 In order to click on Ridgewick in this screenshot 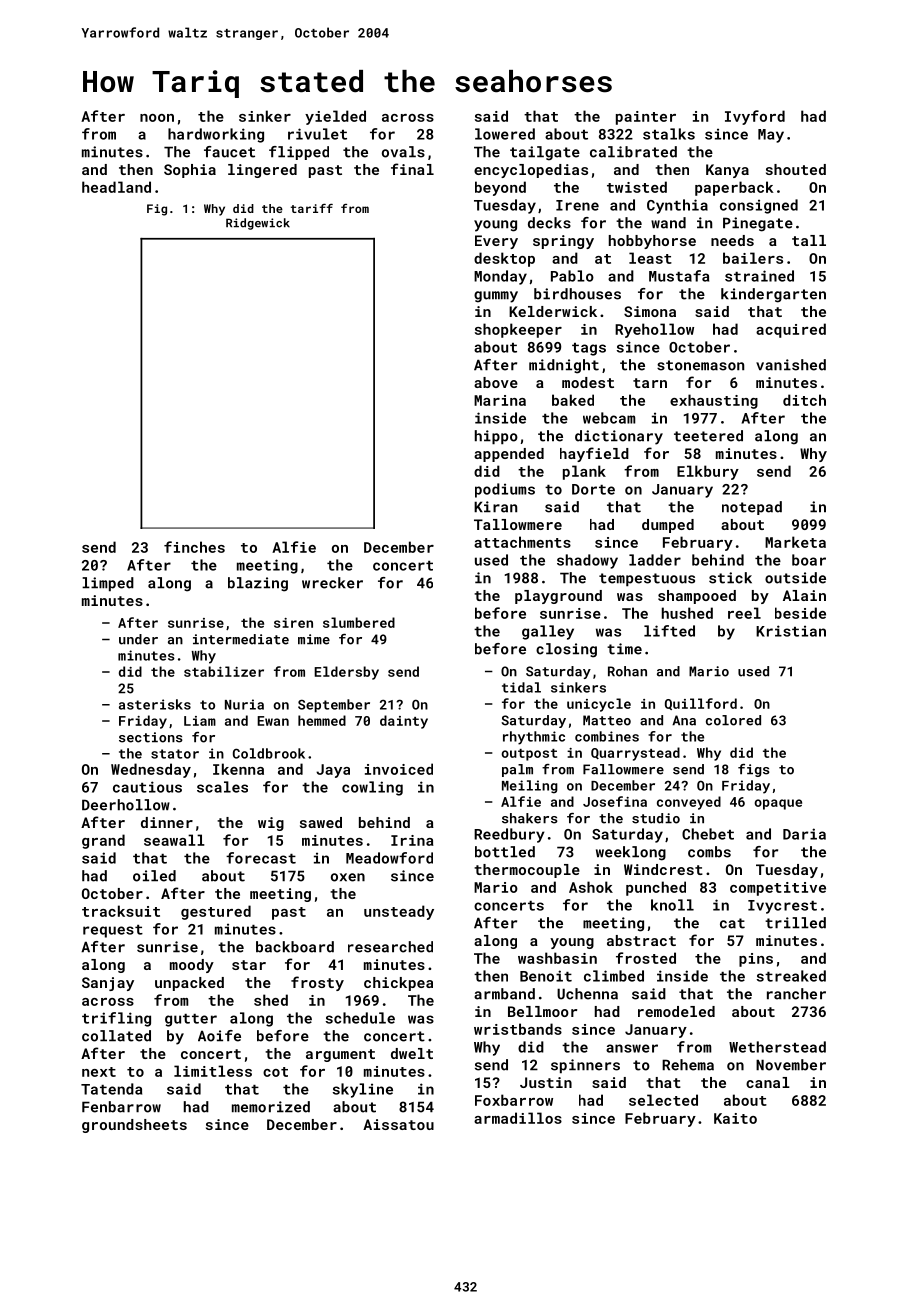, I will do `click(258, 224)`.
